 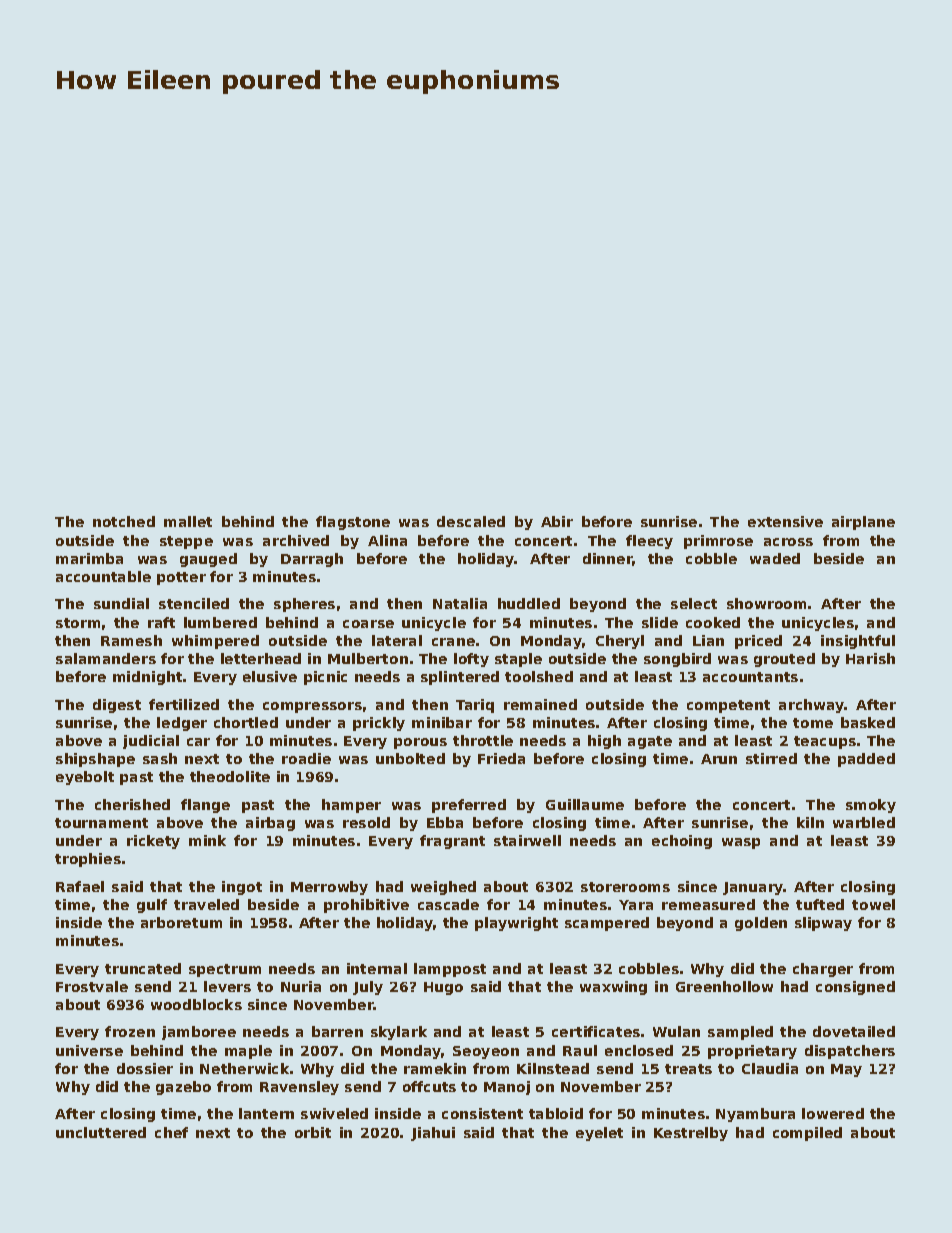 I want to click on lofty, so click(x=471, y=660).
